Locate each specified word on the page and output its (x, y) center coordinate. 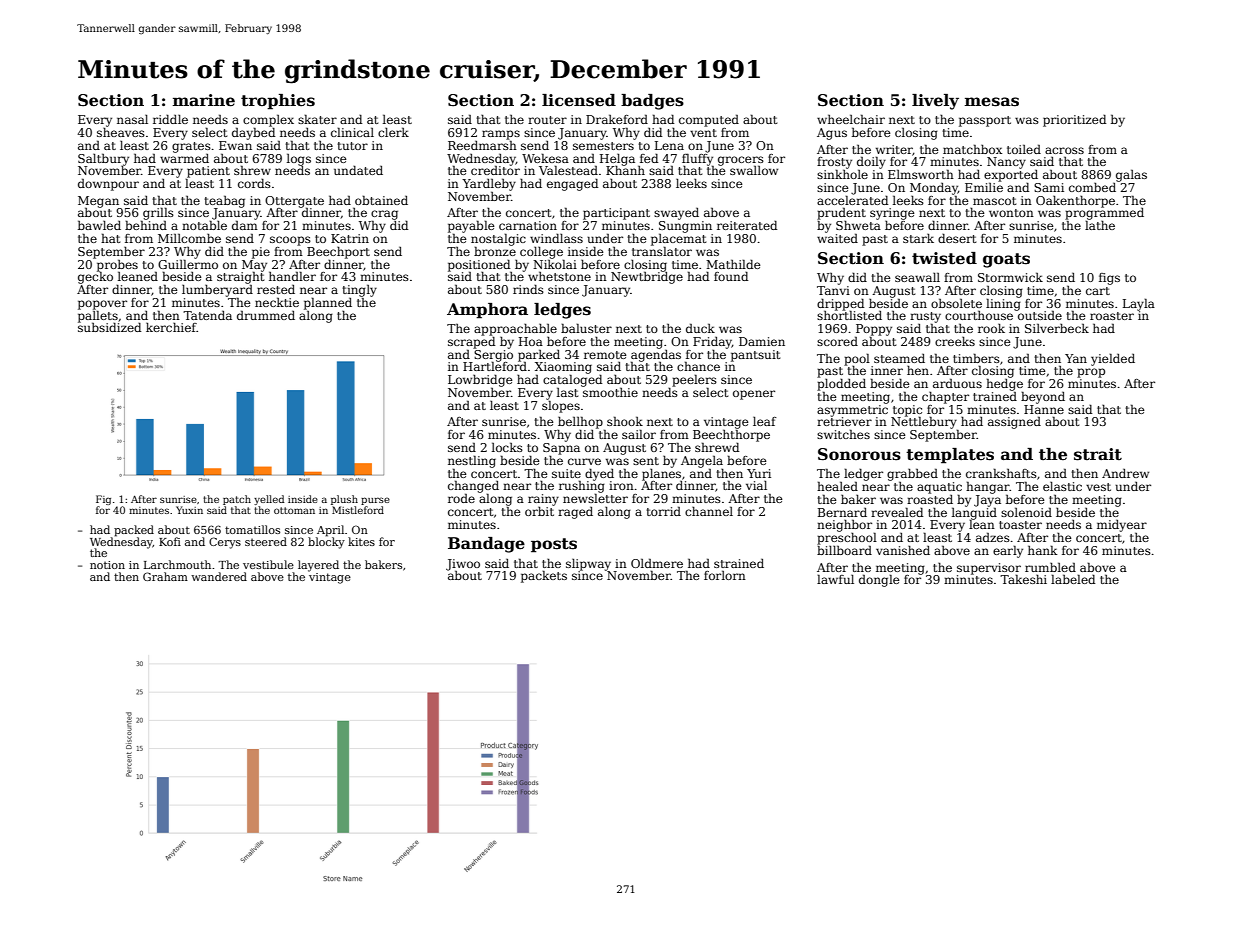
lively (935, 102)
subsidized (109, 327)
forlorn (725, 575)
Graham (165, 576)
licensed (579, 100)
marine (204, 100)
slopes (561, 406)
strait (1098, 454)
